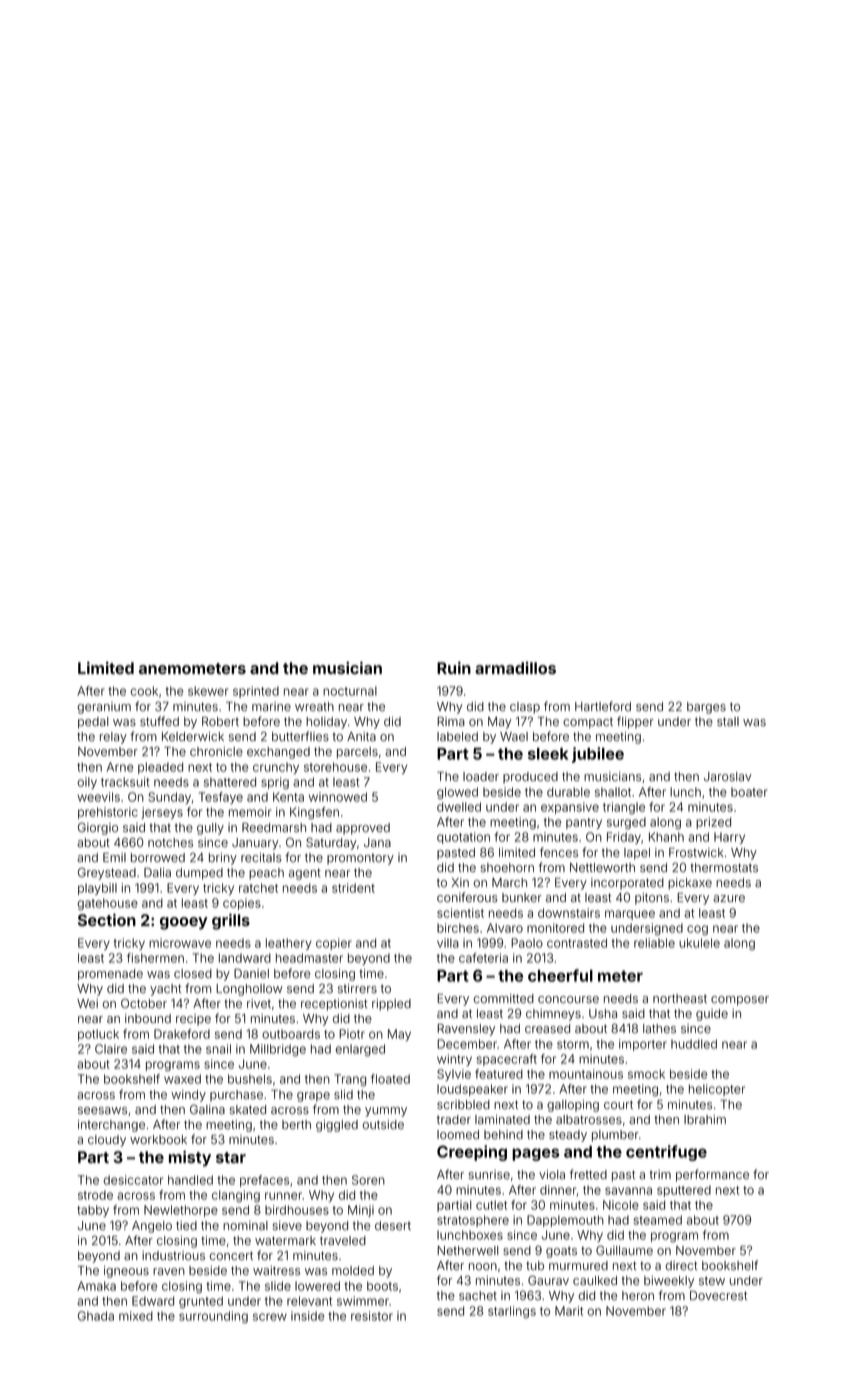  I want to click on seesaws, so click(102, 1111).
